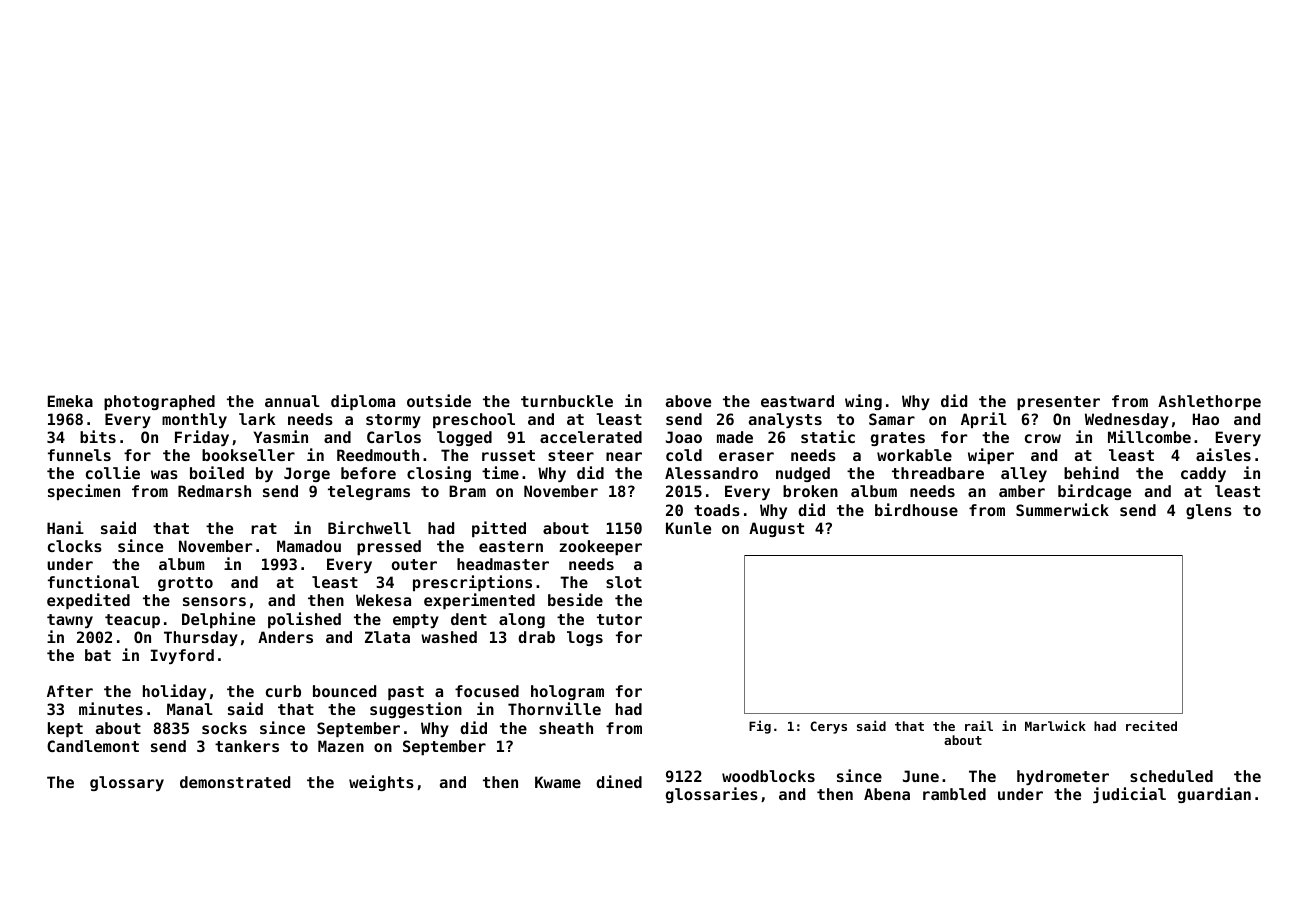 This page has width=1308, height=924. Describe the element at coordinates (688, 401) in the page. I see `above` at that location.
